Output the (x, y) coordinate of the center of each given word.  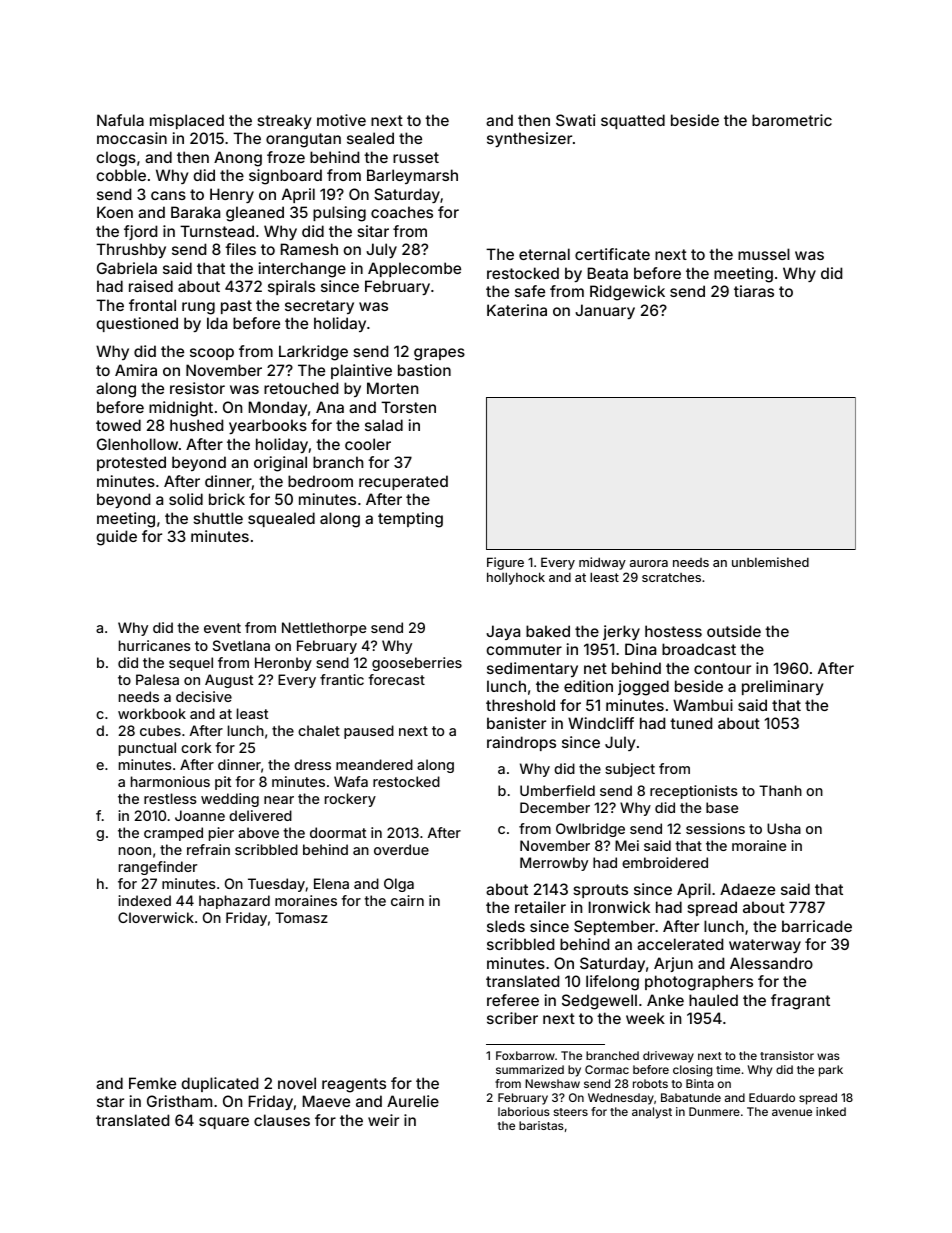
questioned (137, 324)
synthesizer (529, 139)
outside (734, 631)
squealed (281, 519)
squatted (633, 121)
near (279, 800)
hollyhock (516, 578)
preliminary (783, 687)
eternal (544, 254)
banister (516, 723)
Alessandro (771, 963)
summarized (530, 1069)
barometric (792, 120)
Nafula (120, 120)
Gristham (179, 1101)
